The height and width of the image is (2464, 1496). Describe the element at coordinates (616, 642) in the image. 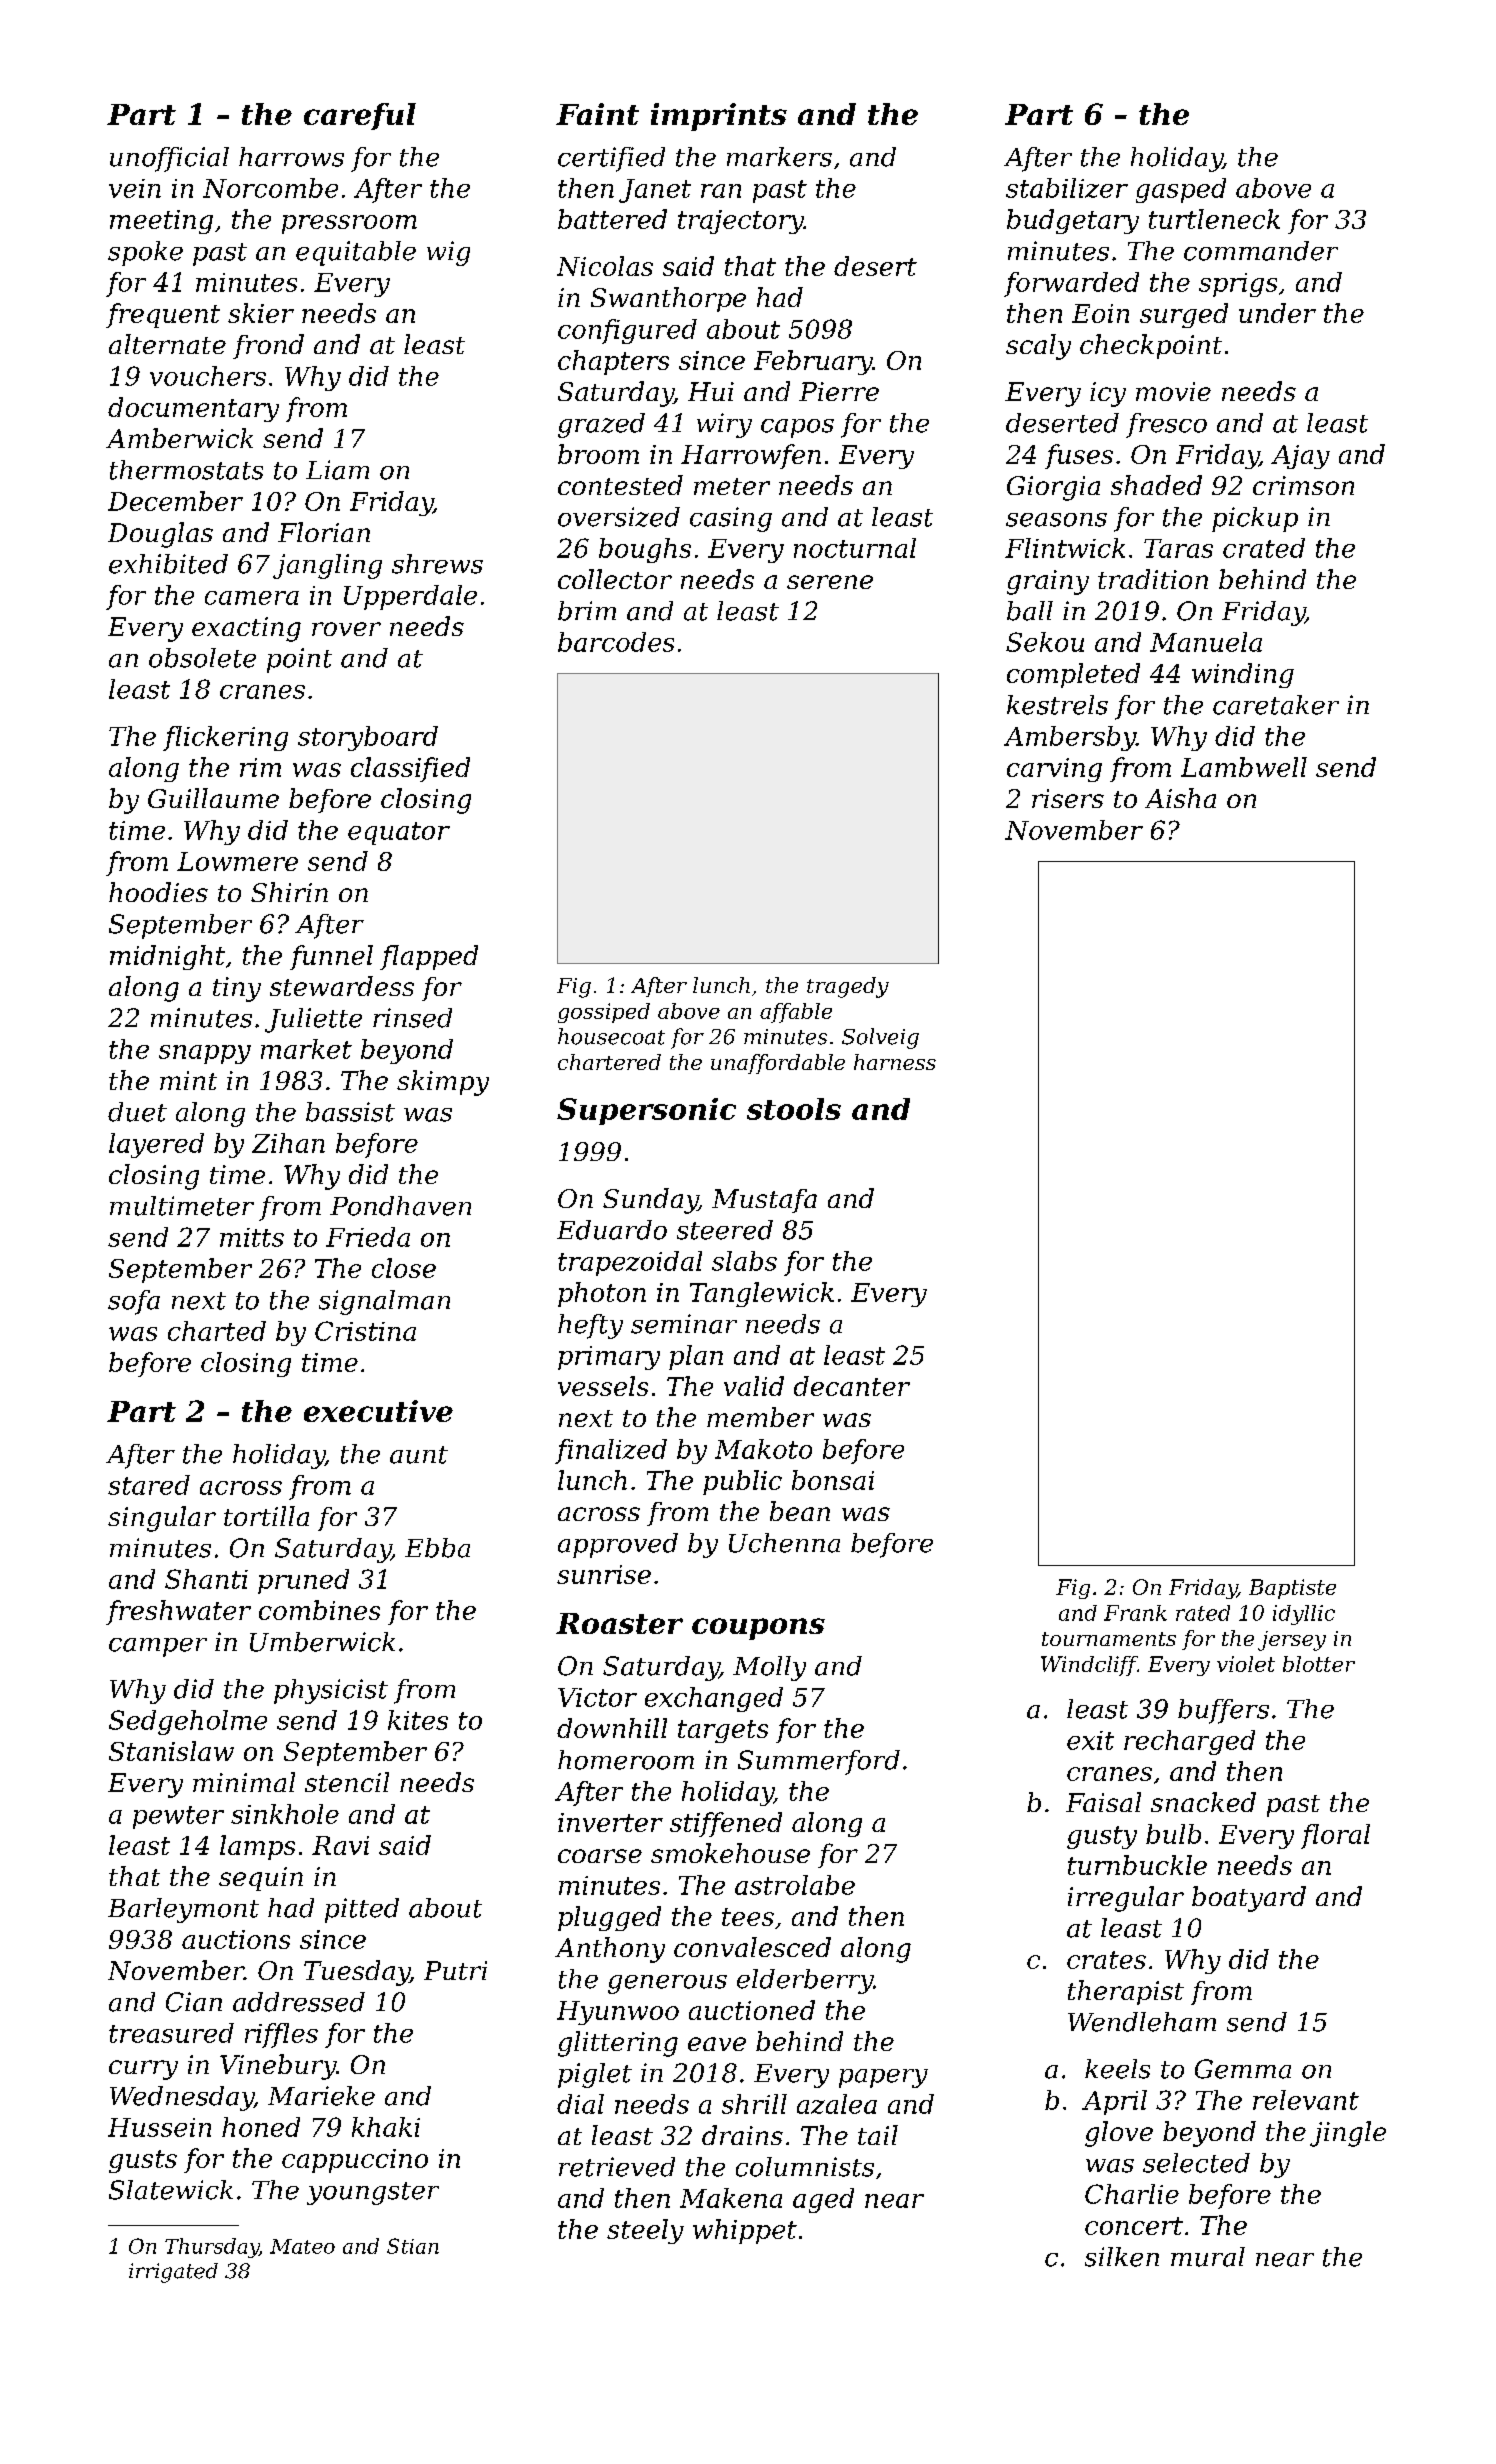

I see `barcodes` at that location.
